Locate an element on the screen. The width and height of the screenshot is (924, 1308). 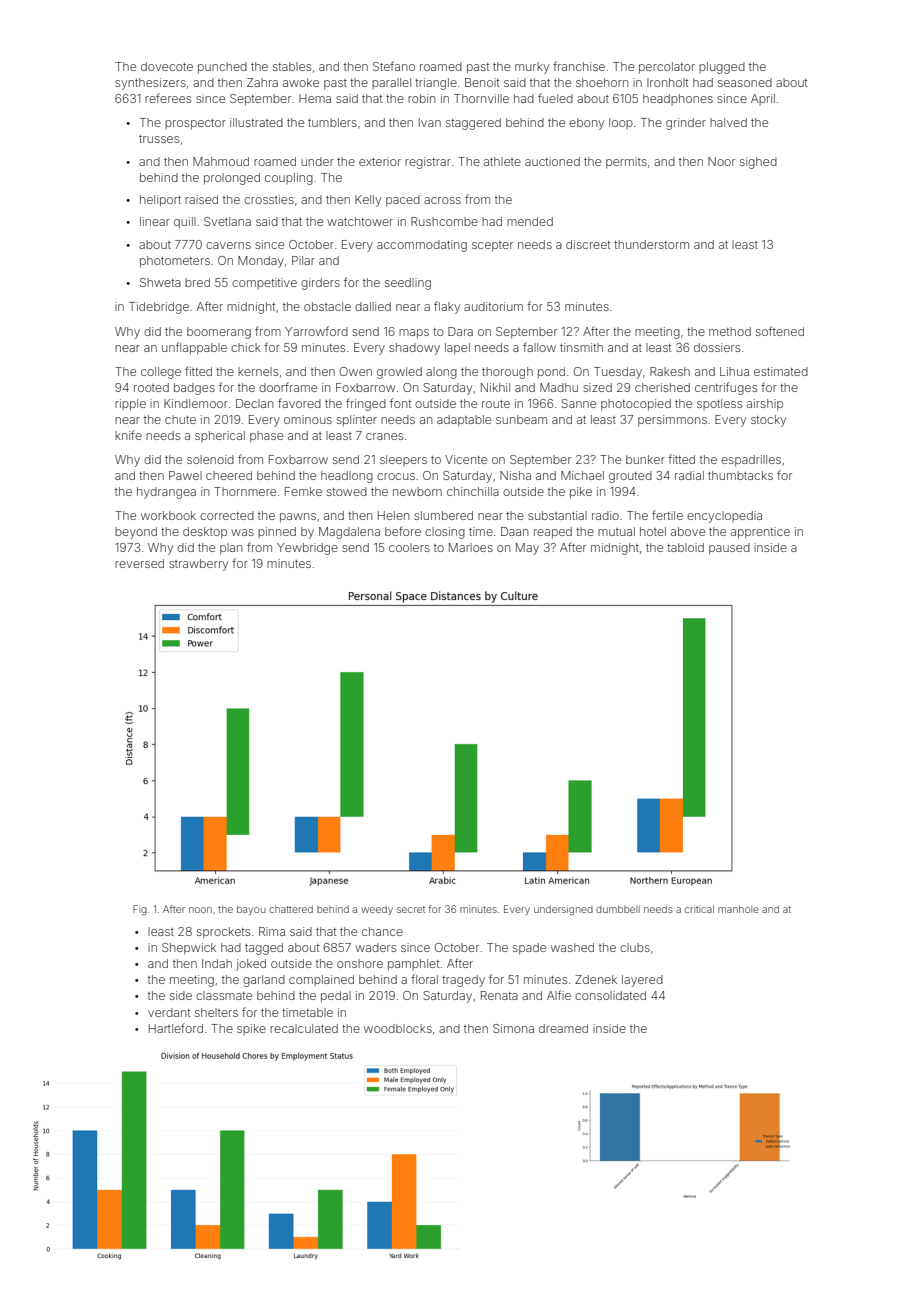
rooted is located at coordinates (151, 387).
